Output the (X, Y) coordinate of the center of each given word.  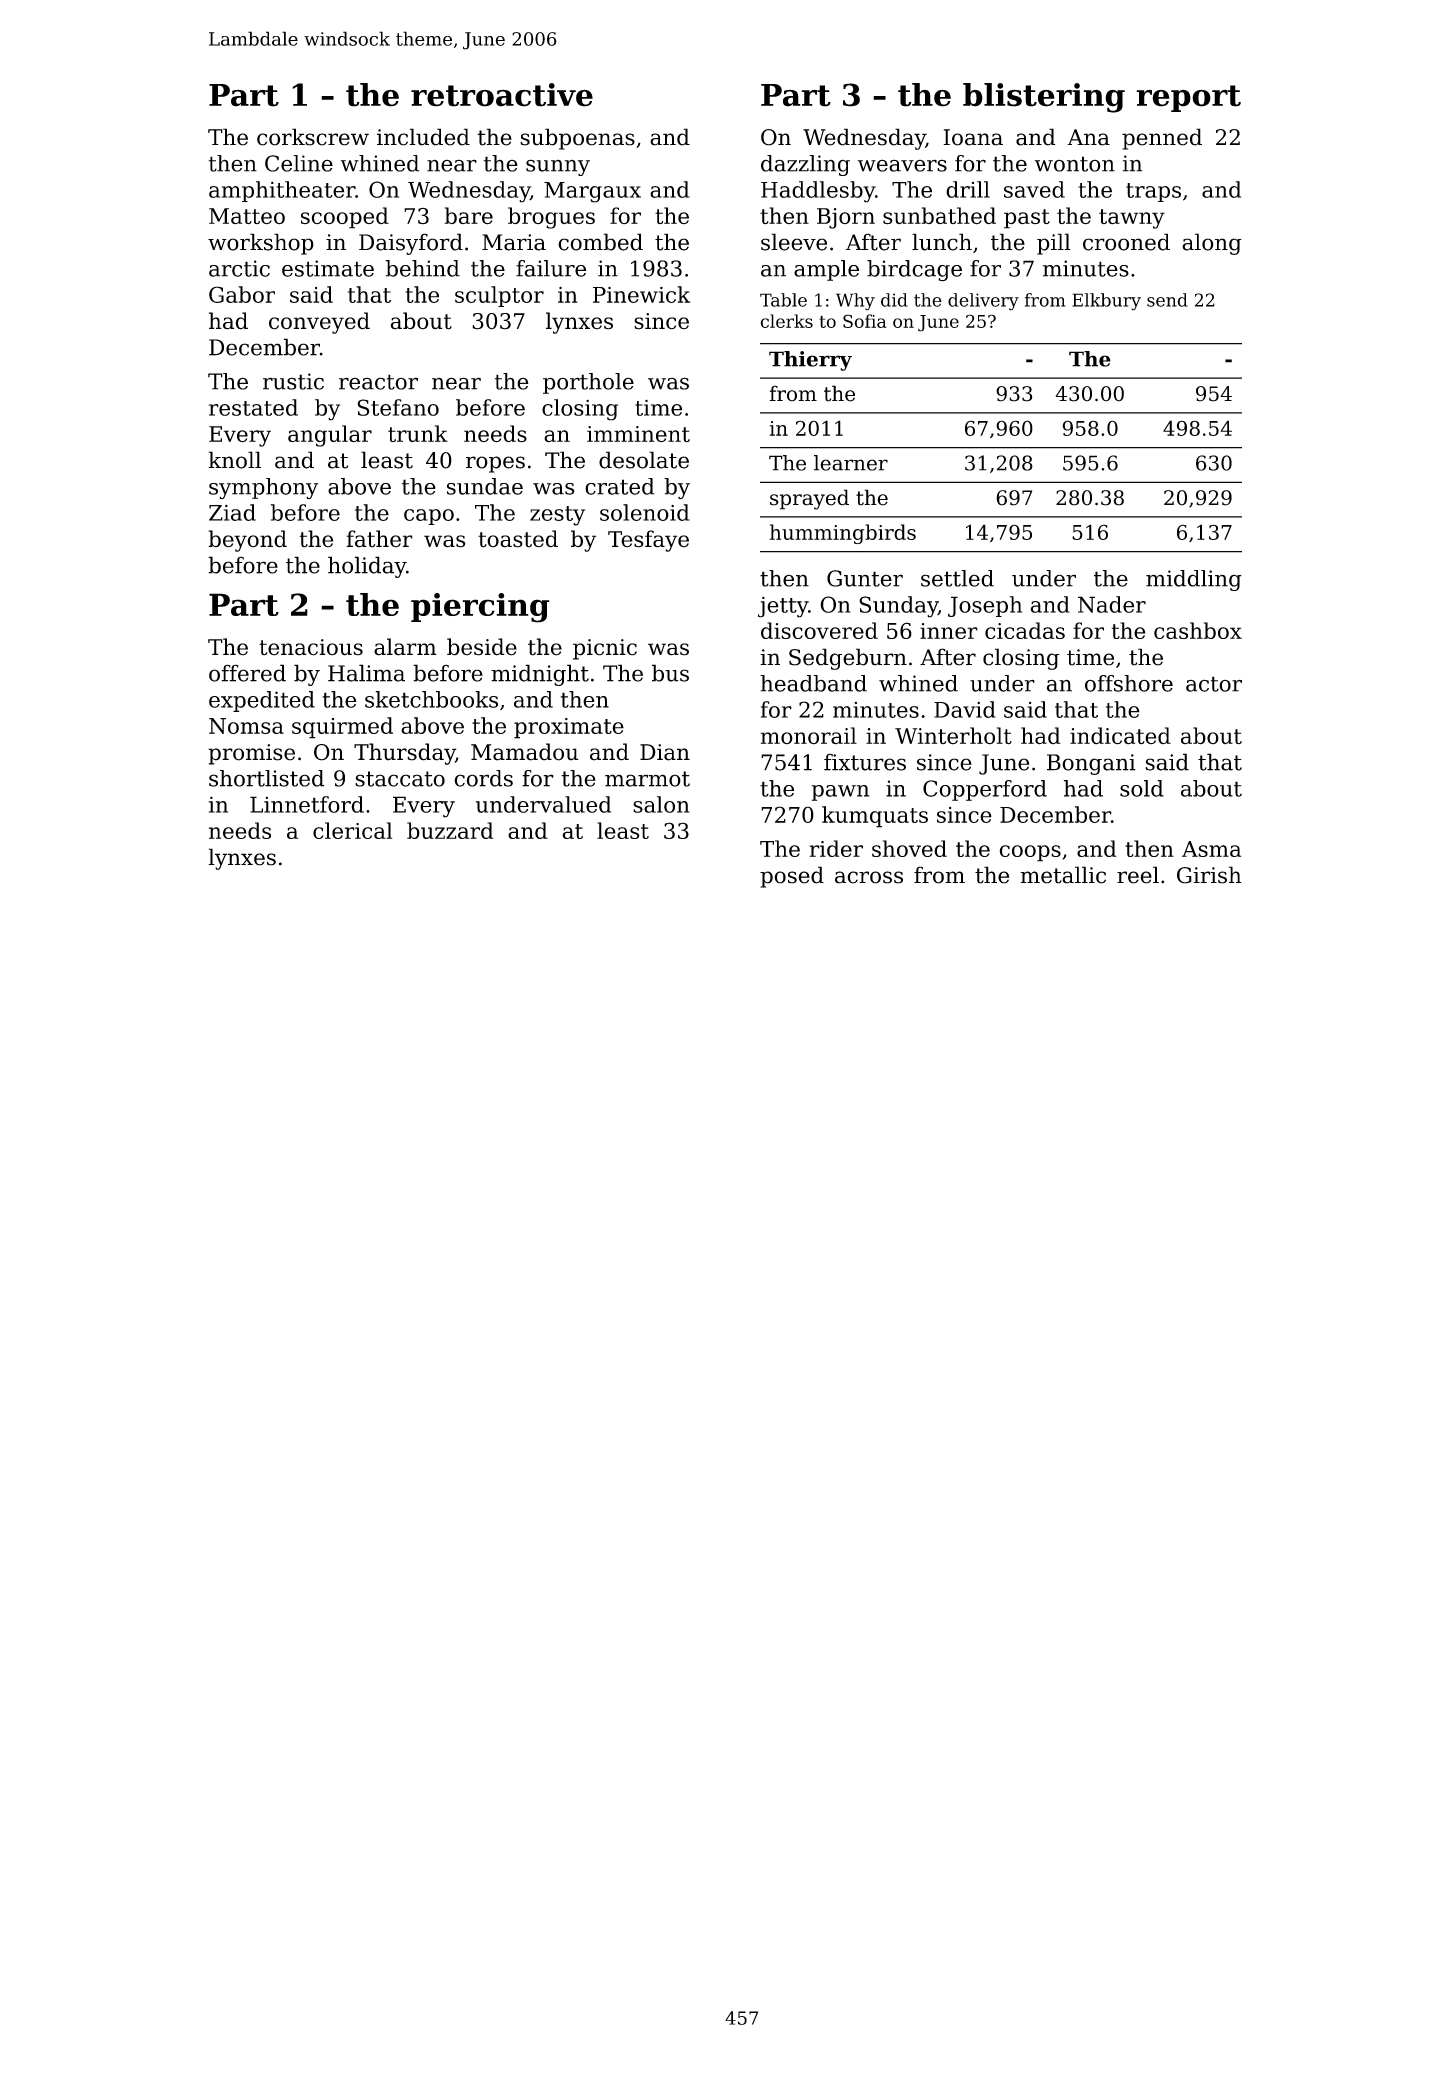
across (869, 877)
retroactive (502, 95)
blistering (1044, 98)
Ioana (973, 137)
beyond (247, 541)
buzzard (450, 830)
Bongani (1091, 764)
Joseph (985, 606)
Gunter (865, 578)
